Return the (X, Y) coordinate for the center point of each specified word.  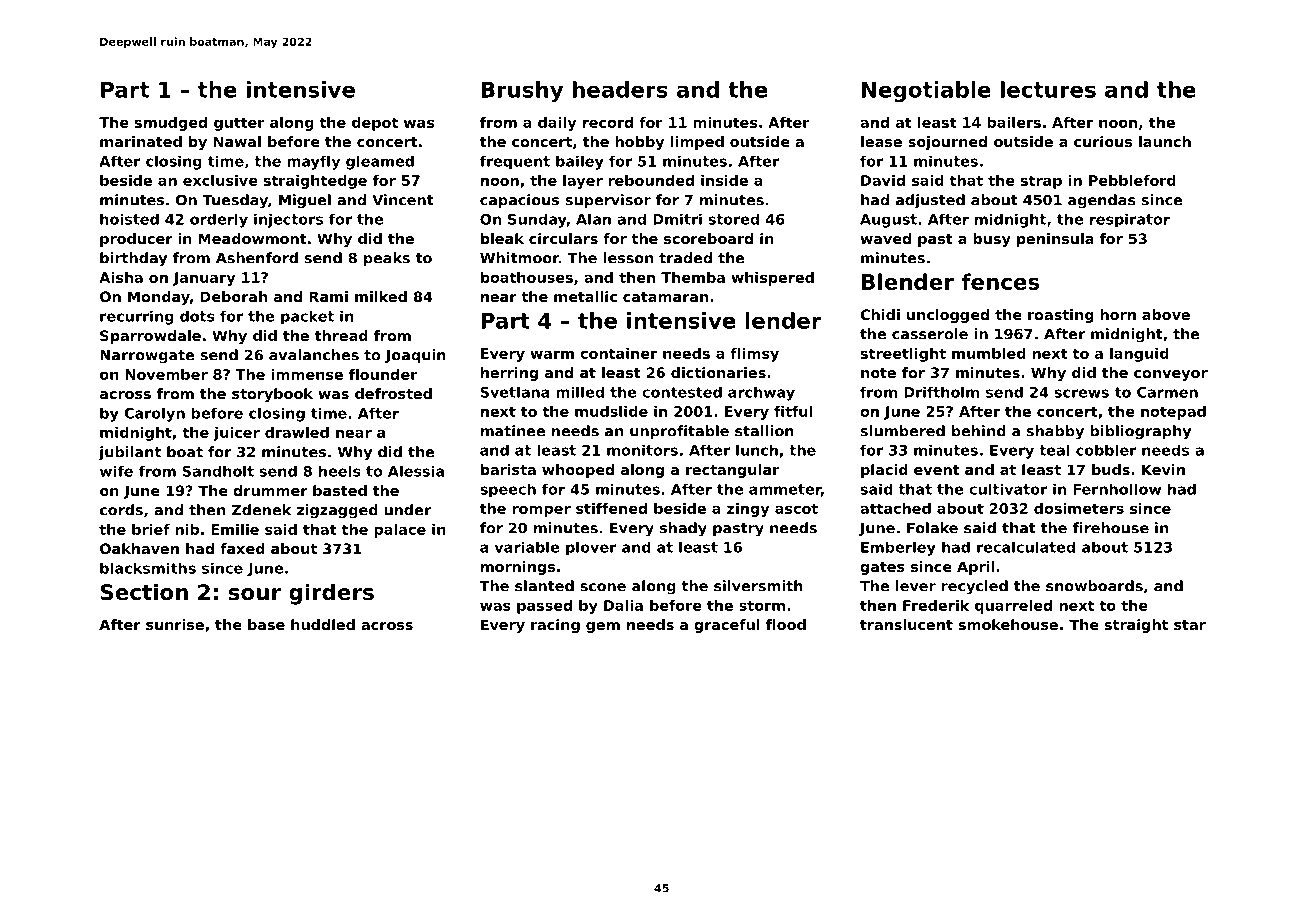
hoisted (129, 219)
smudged (171, 124)
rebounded (651, 180)
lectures (1048, 89)
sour (255, 594)
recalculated (1026, 547)
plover (591, 549)
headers (620, 89)
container (618, 353)
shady (683, 529)
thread (341, 335)
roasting (1061, 316)
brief (151, 529)
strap (1041, 182)
